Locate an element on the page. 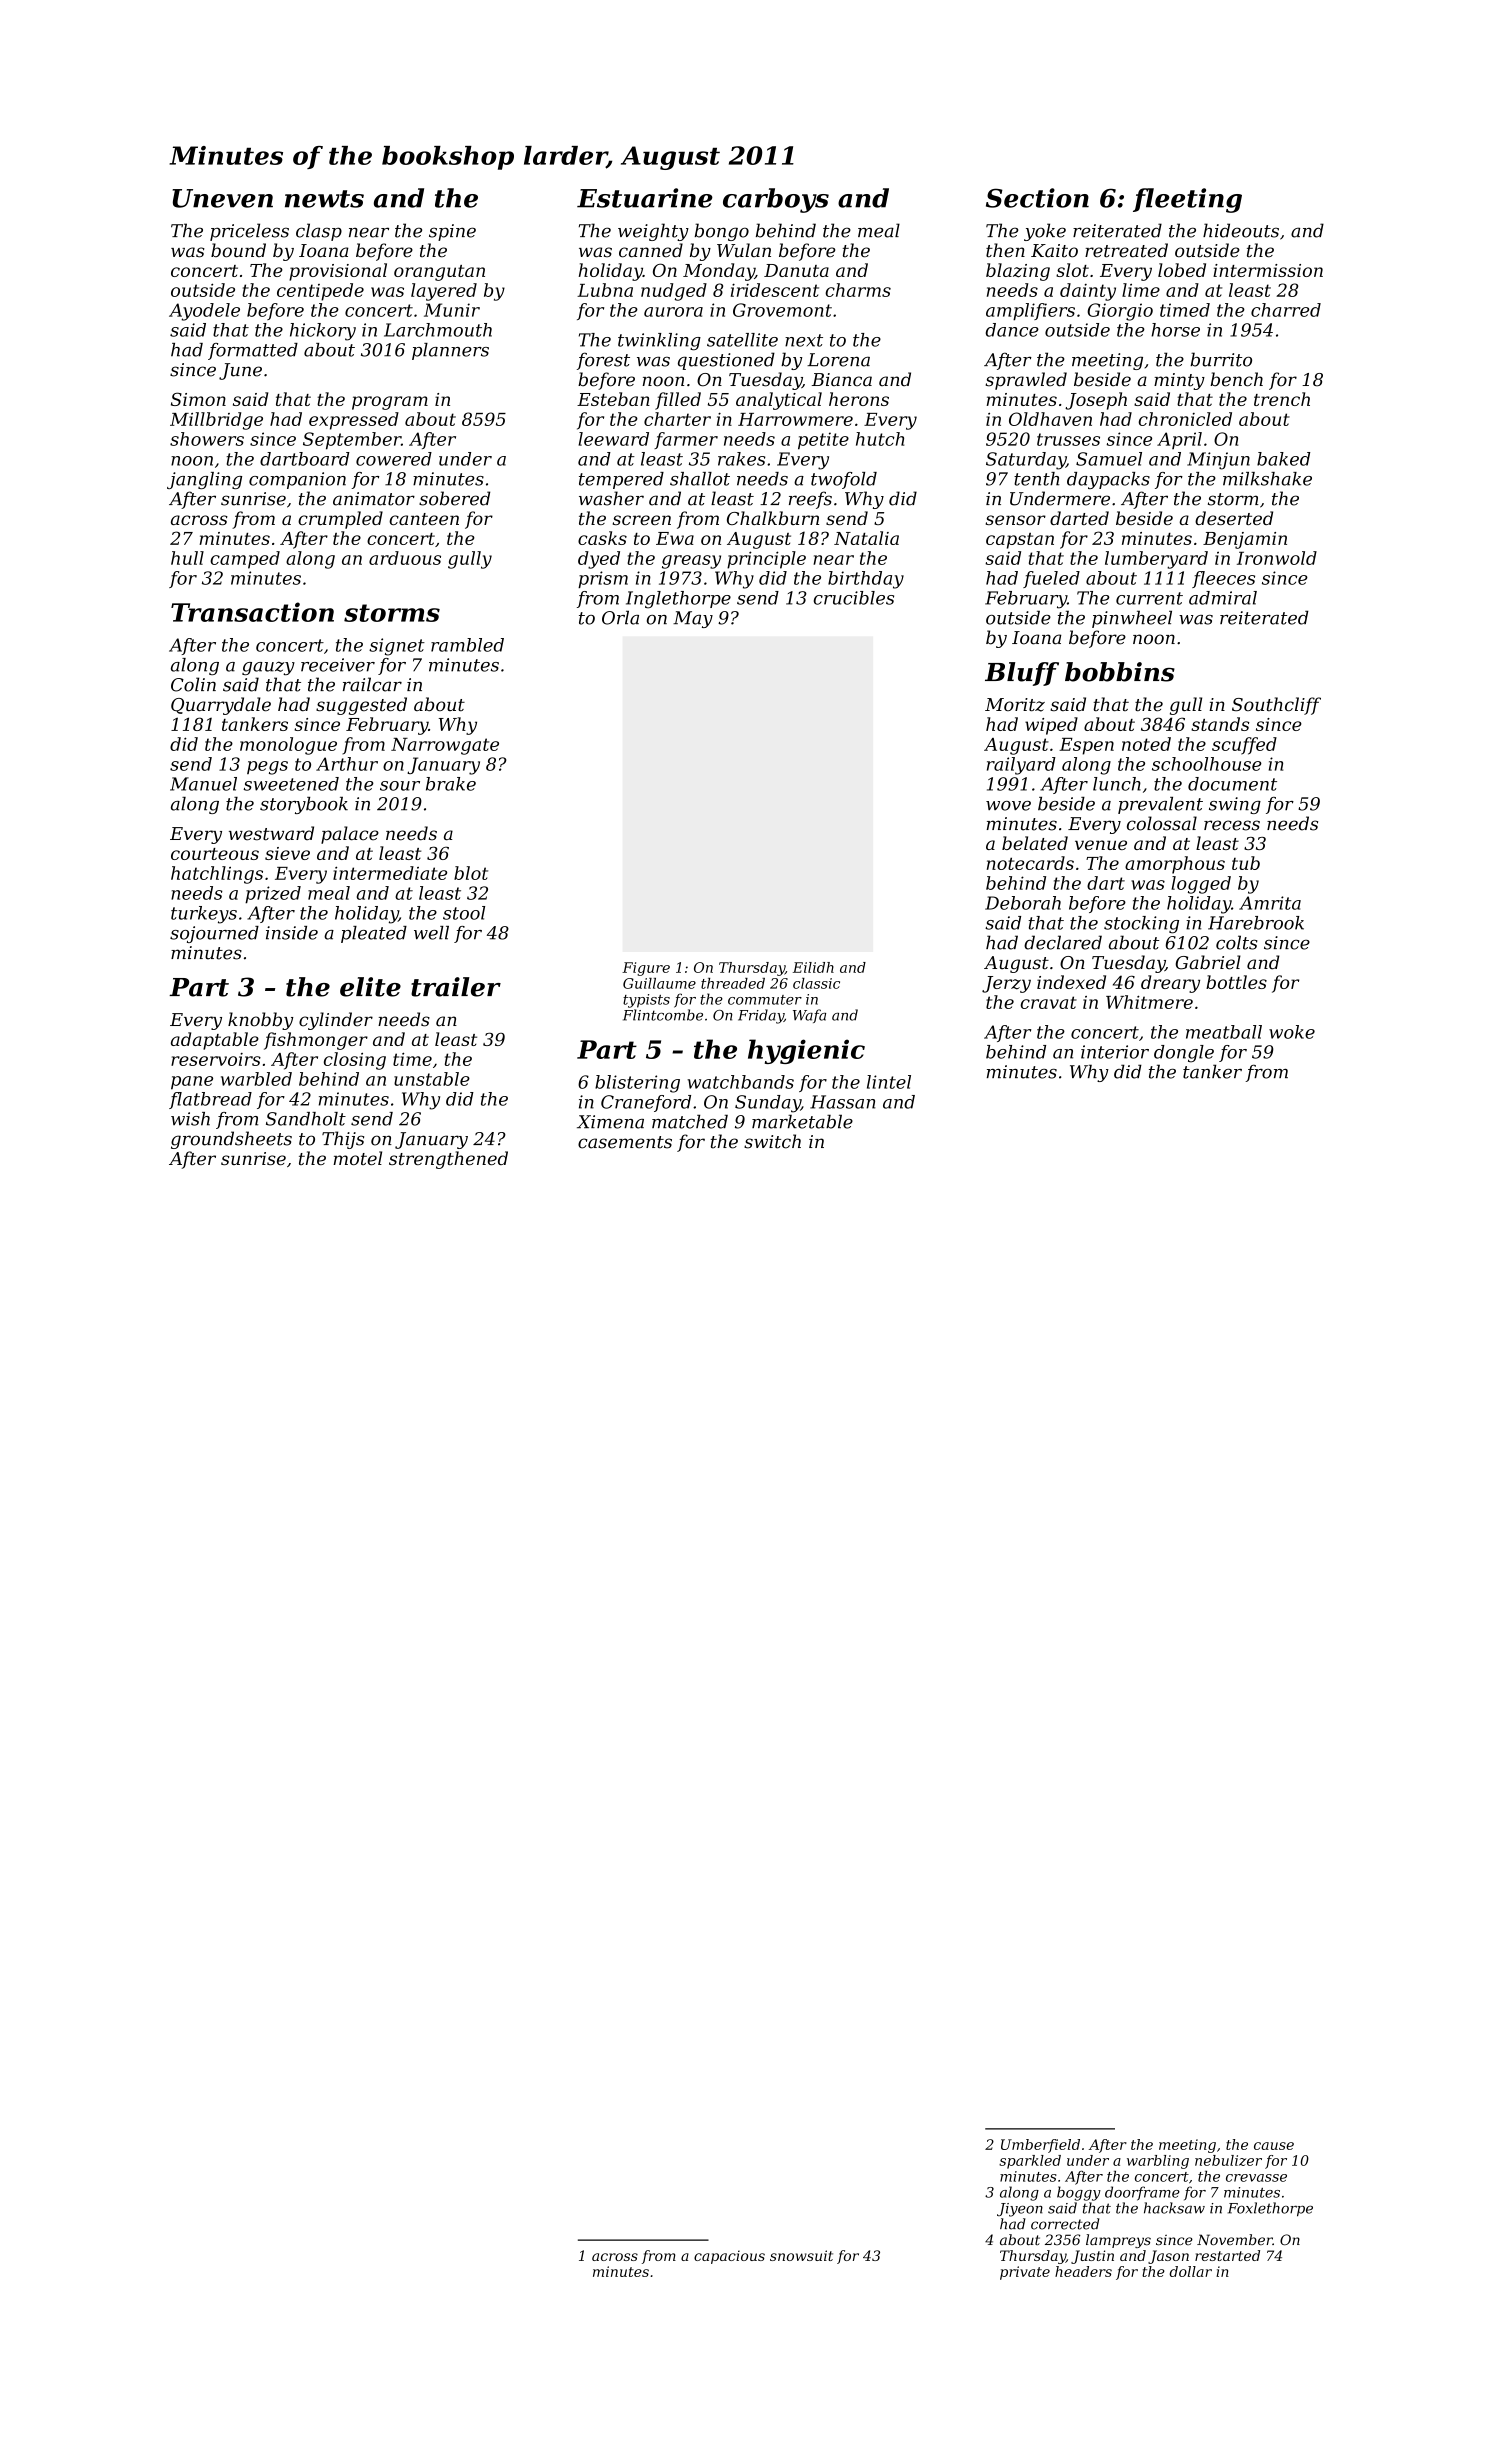  casements is located at coordinates (625, 1142).
